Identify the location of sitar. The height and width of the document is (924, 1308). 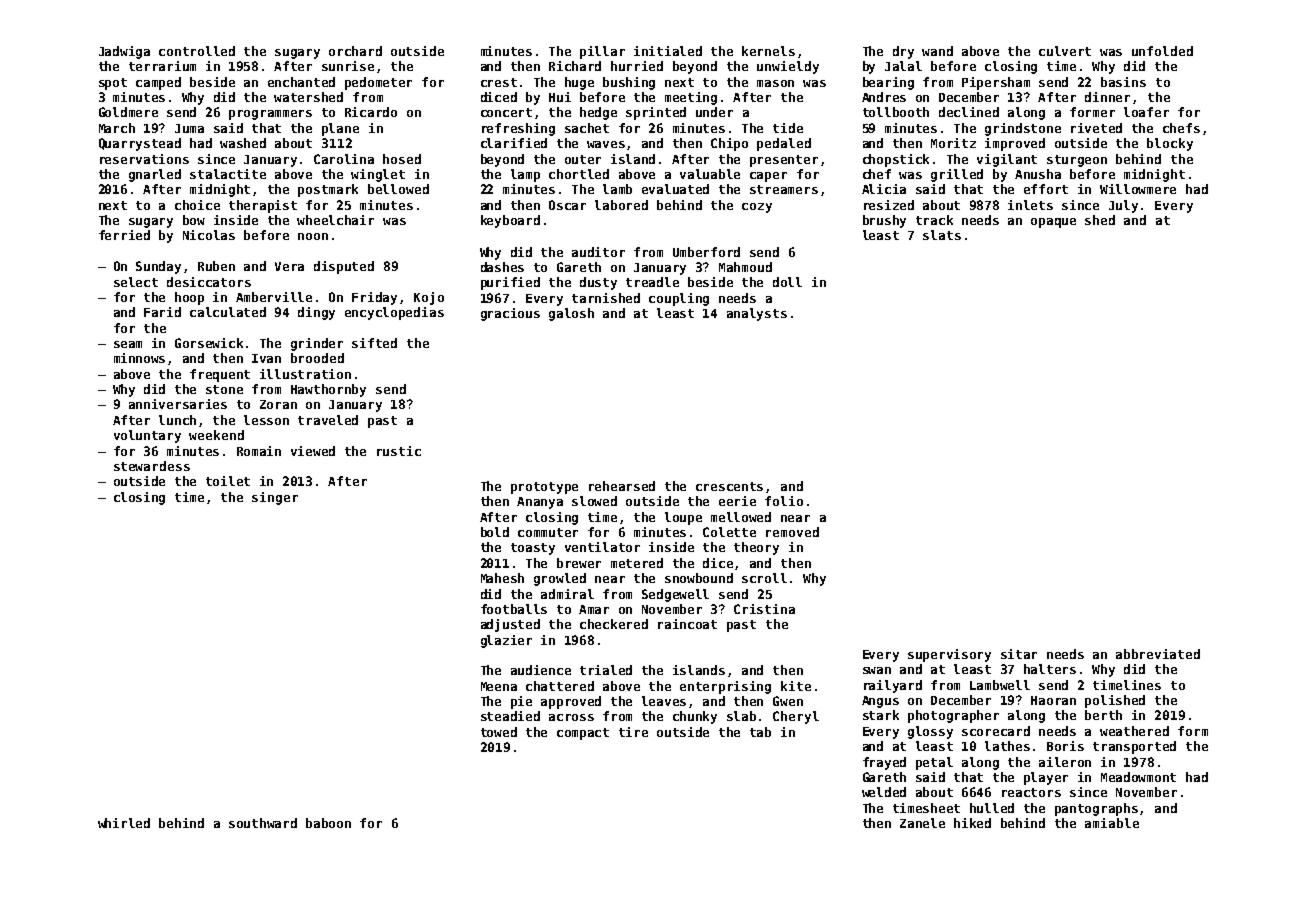
(1019, 654).
